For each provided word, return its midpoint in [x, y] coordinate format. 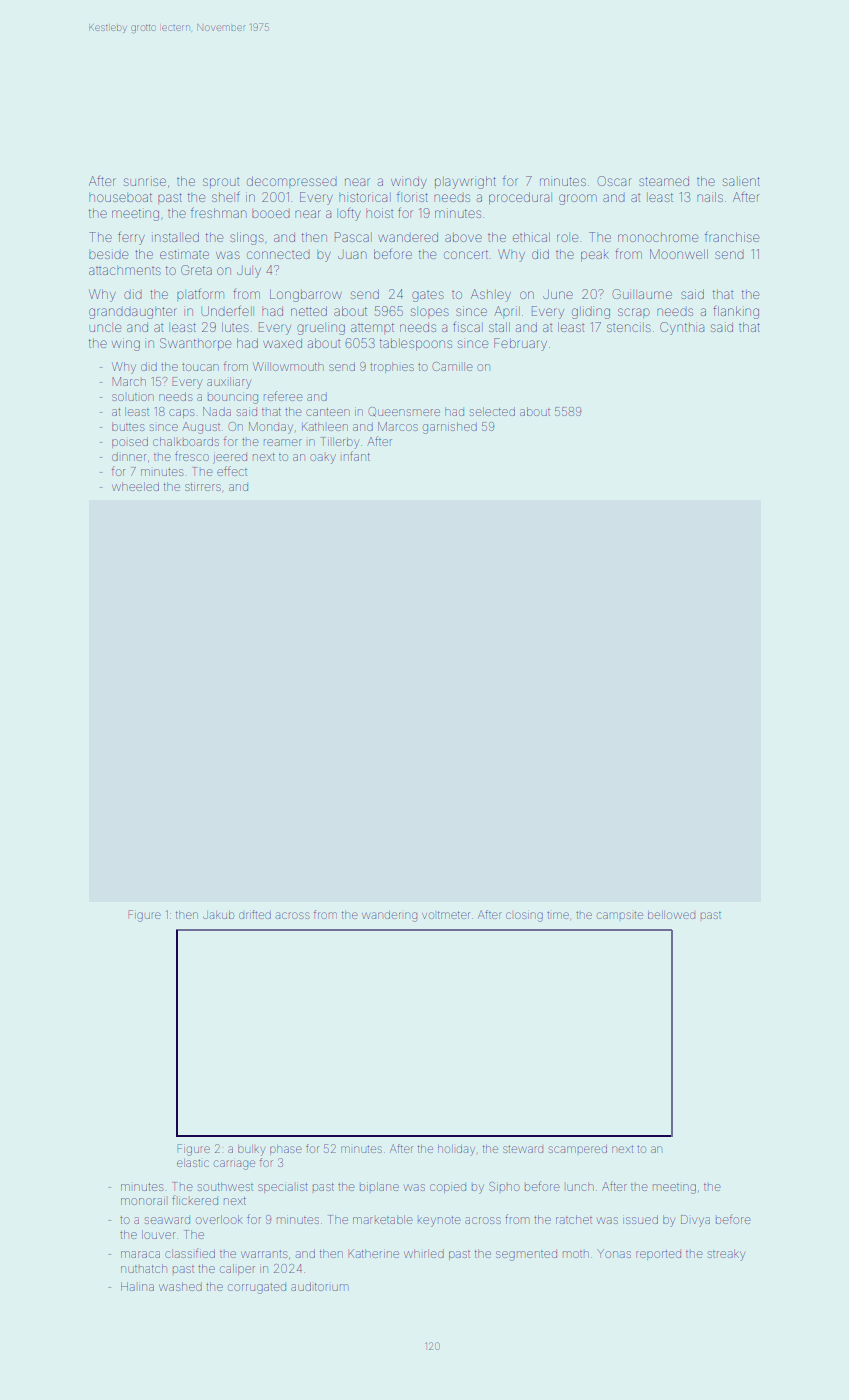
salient [741, 181]
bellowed [671, 915]
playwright [465, 182]
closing [524, 917]
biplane [379, 1186]
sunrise [145, 182]
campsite [620, 915]
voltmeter [446, 915]
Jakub [218, 915]
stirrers [203, 487]
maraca [140, 1254]
